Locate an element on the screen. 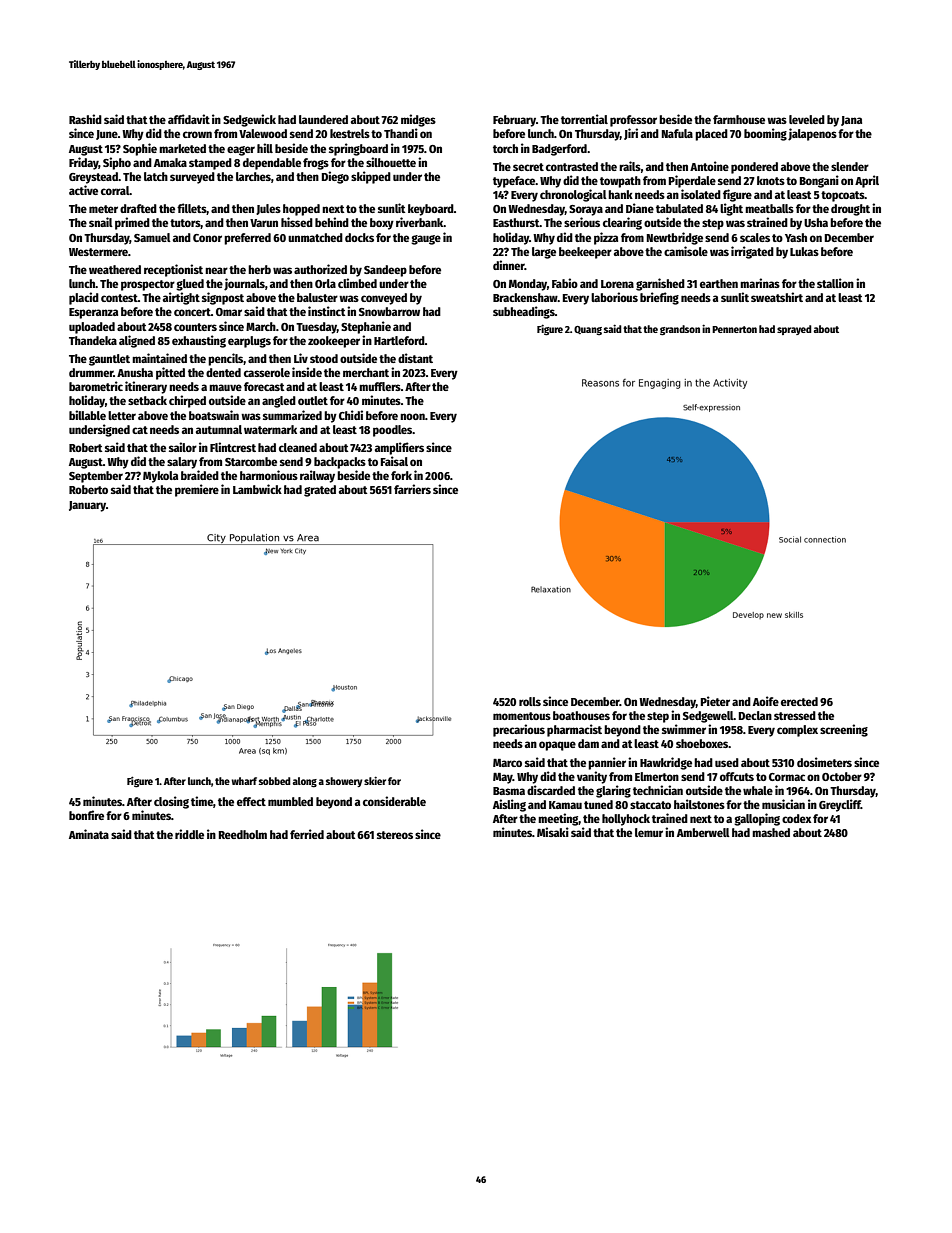 The image size is (952, 1233). crown is located at coordinates (197, 134).
